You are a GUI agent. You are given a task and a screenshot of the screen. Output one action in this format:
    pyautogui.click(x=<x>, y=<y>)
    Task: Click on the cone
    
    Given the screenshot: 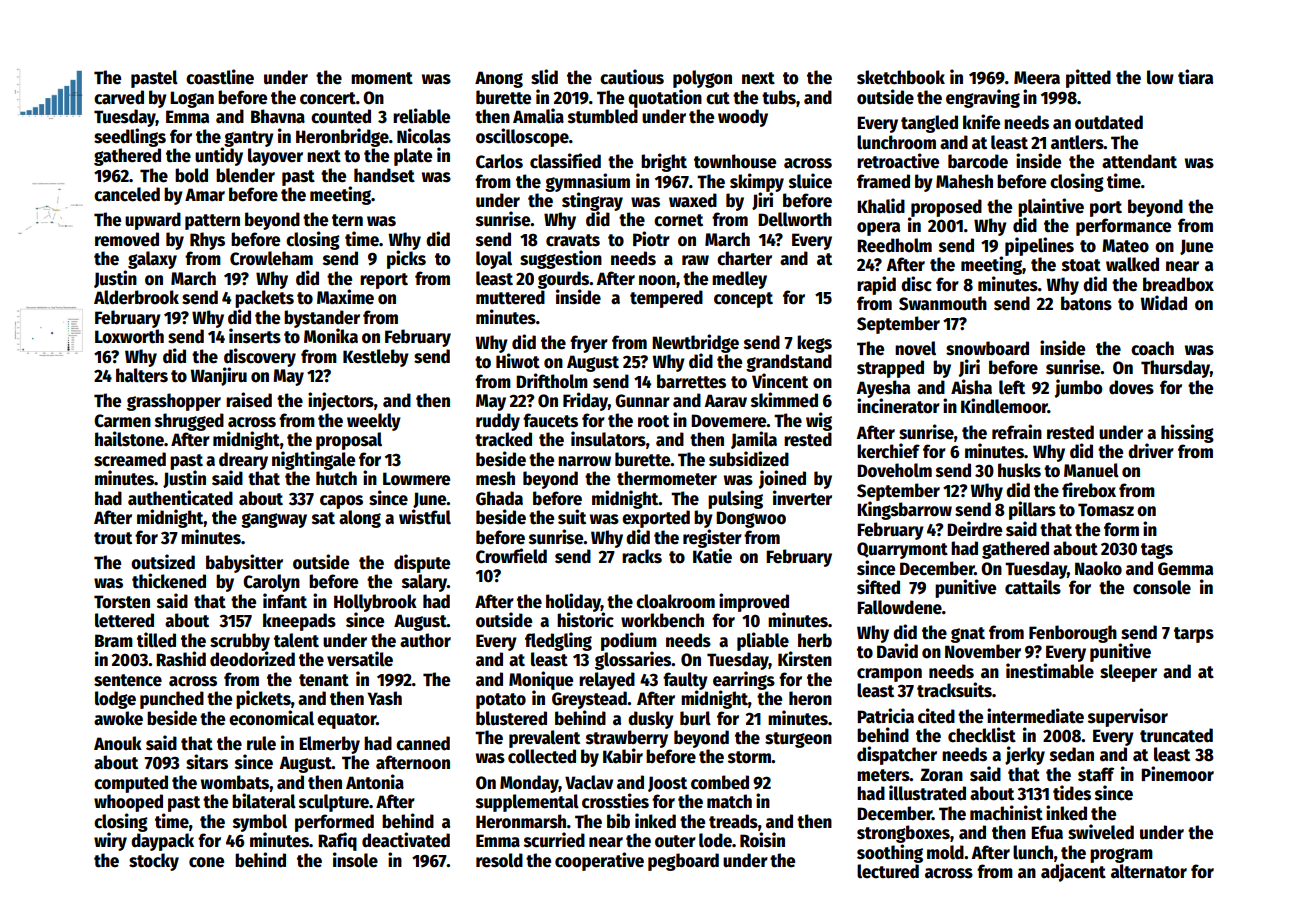 What is the action you would take?
    pyautogui.click(x=206, y=862)
